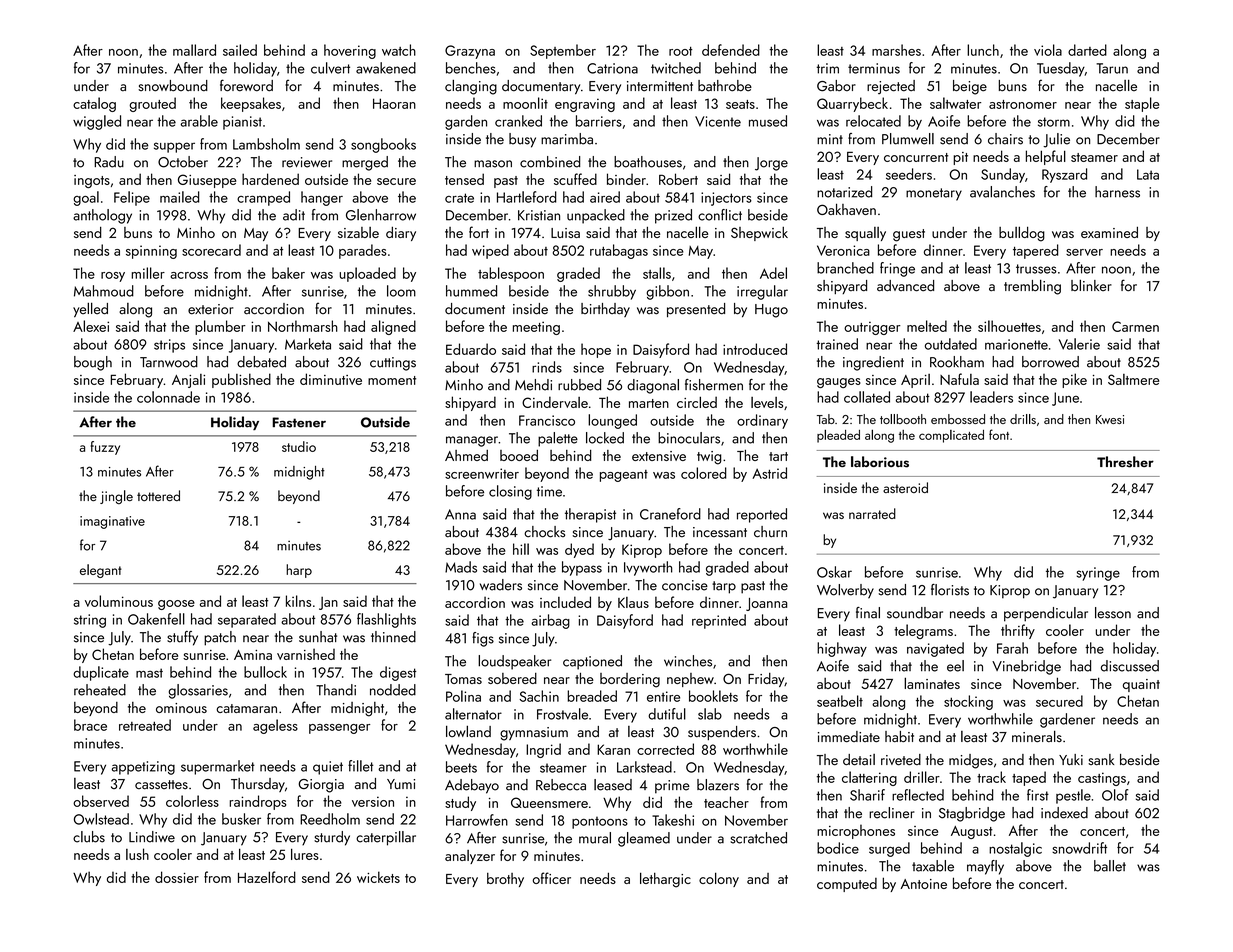  I want to click on jingle, so click(116, 497).
